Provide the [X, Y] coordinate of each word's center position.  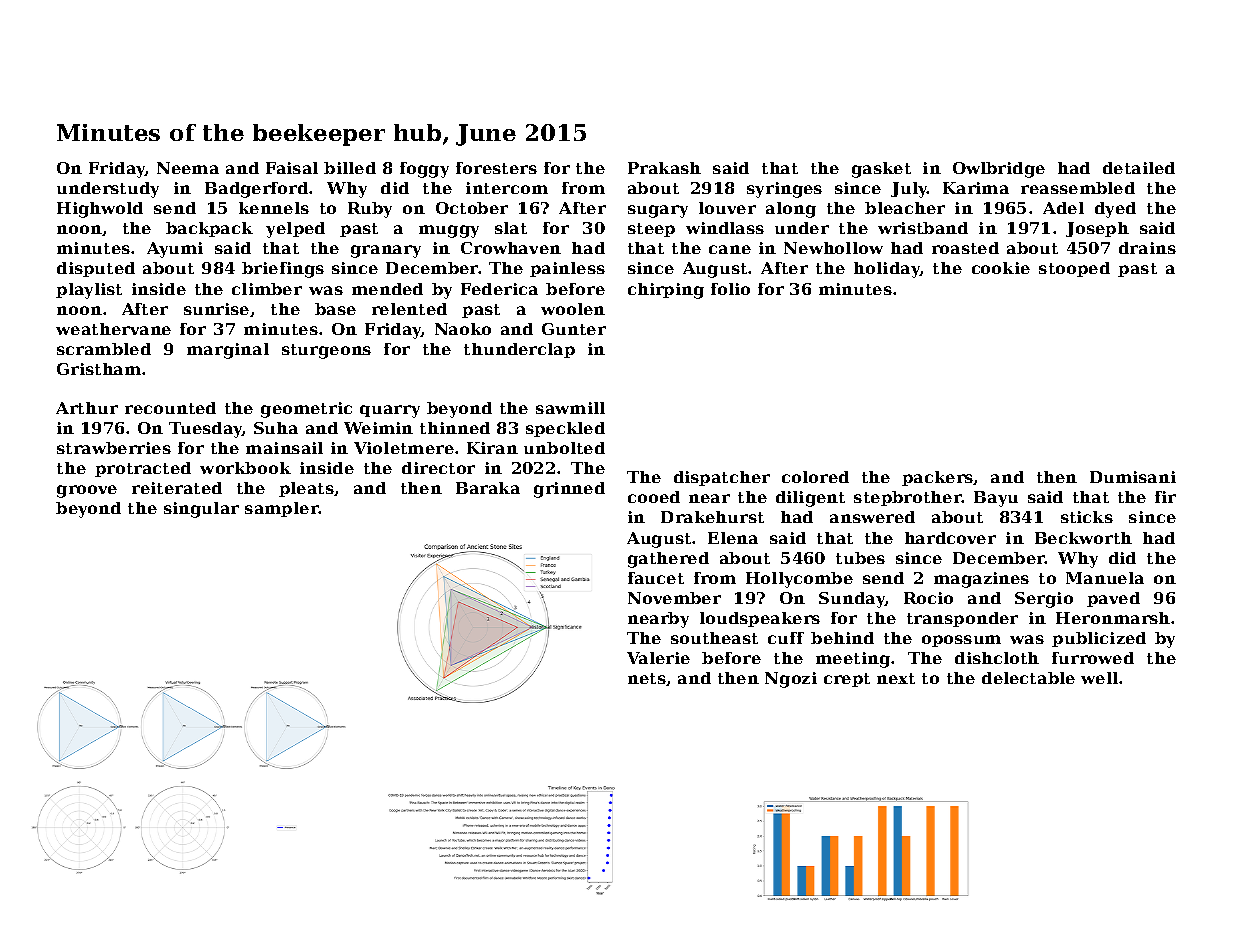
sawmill [570, 408]
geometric [306, 410]
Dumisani [1133, 477]
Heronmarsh [1113, 618]
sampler [282, 509]
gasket [881, 170]
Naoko [463, 329]
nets [647, 678]
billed [350, 168]
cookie [1001, 268]
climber [267, 289]
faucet [656, 578]
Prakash [664, 168]
